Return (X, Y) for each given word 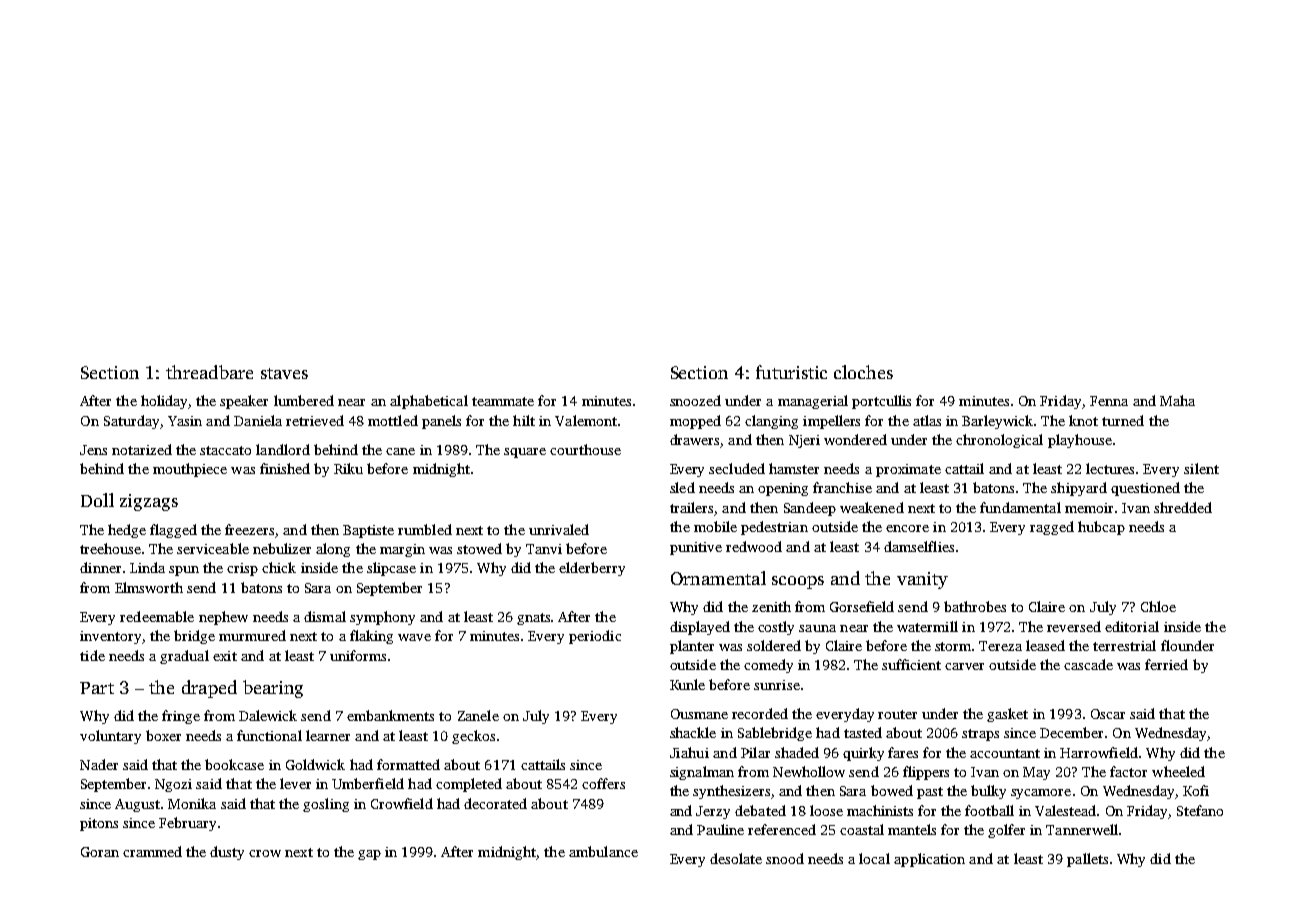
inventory (110, 637)
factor (1128, 771)
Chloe (1158, 606)
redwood (754, 546)
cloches (863, 372)
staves (284, 373)
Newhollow (809, 771)
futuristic (791, 372)
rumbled (425, 529)
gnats (533, 619)
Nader (99, 764)
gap (369, 855)
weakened (872, 507)
